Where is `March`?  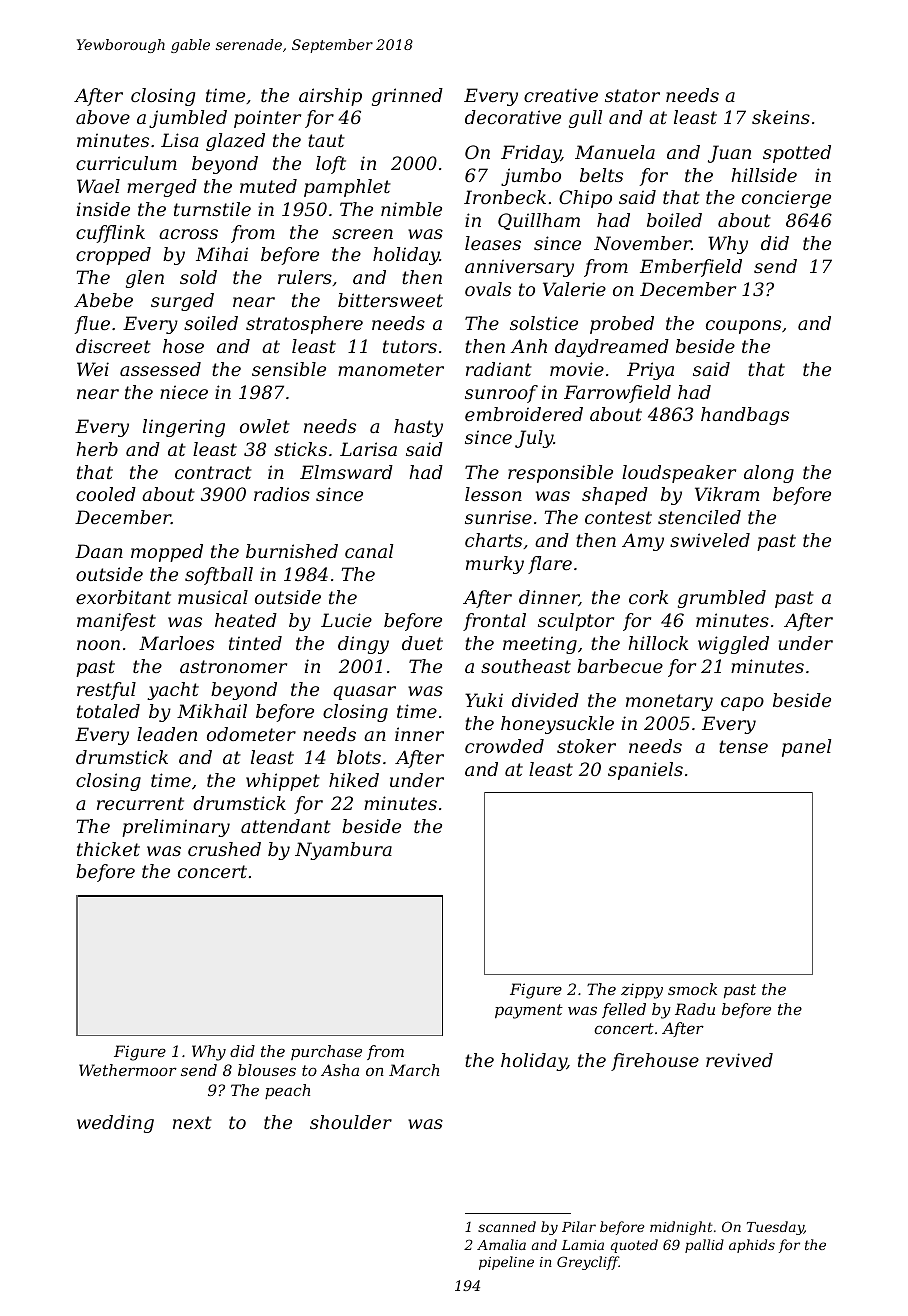
March is located at coordinates (414, 1070).
